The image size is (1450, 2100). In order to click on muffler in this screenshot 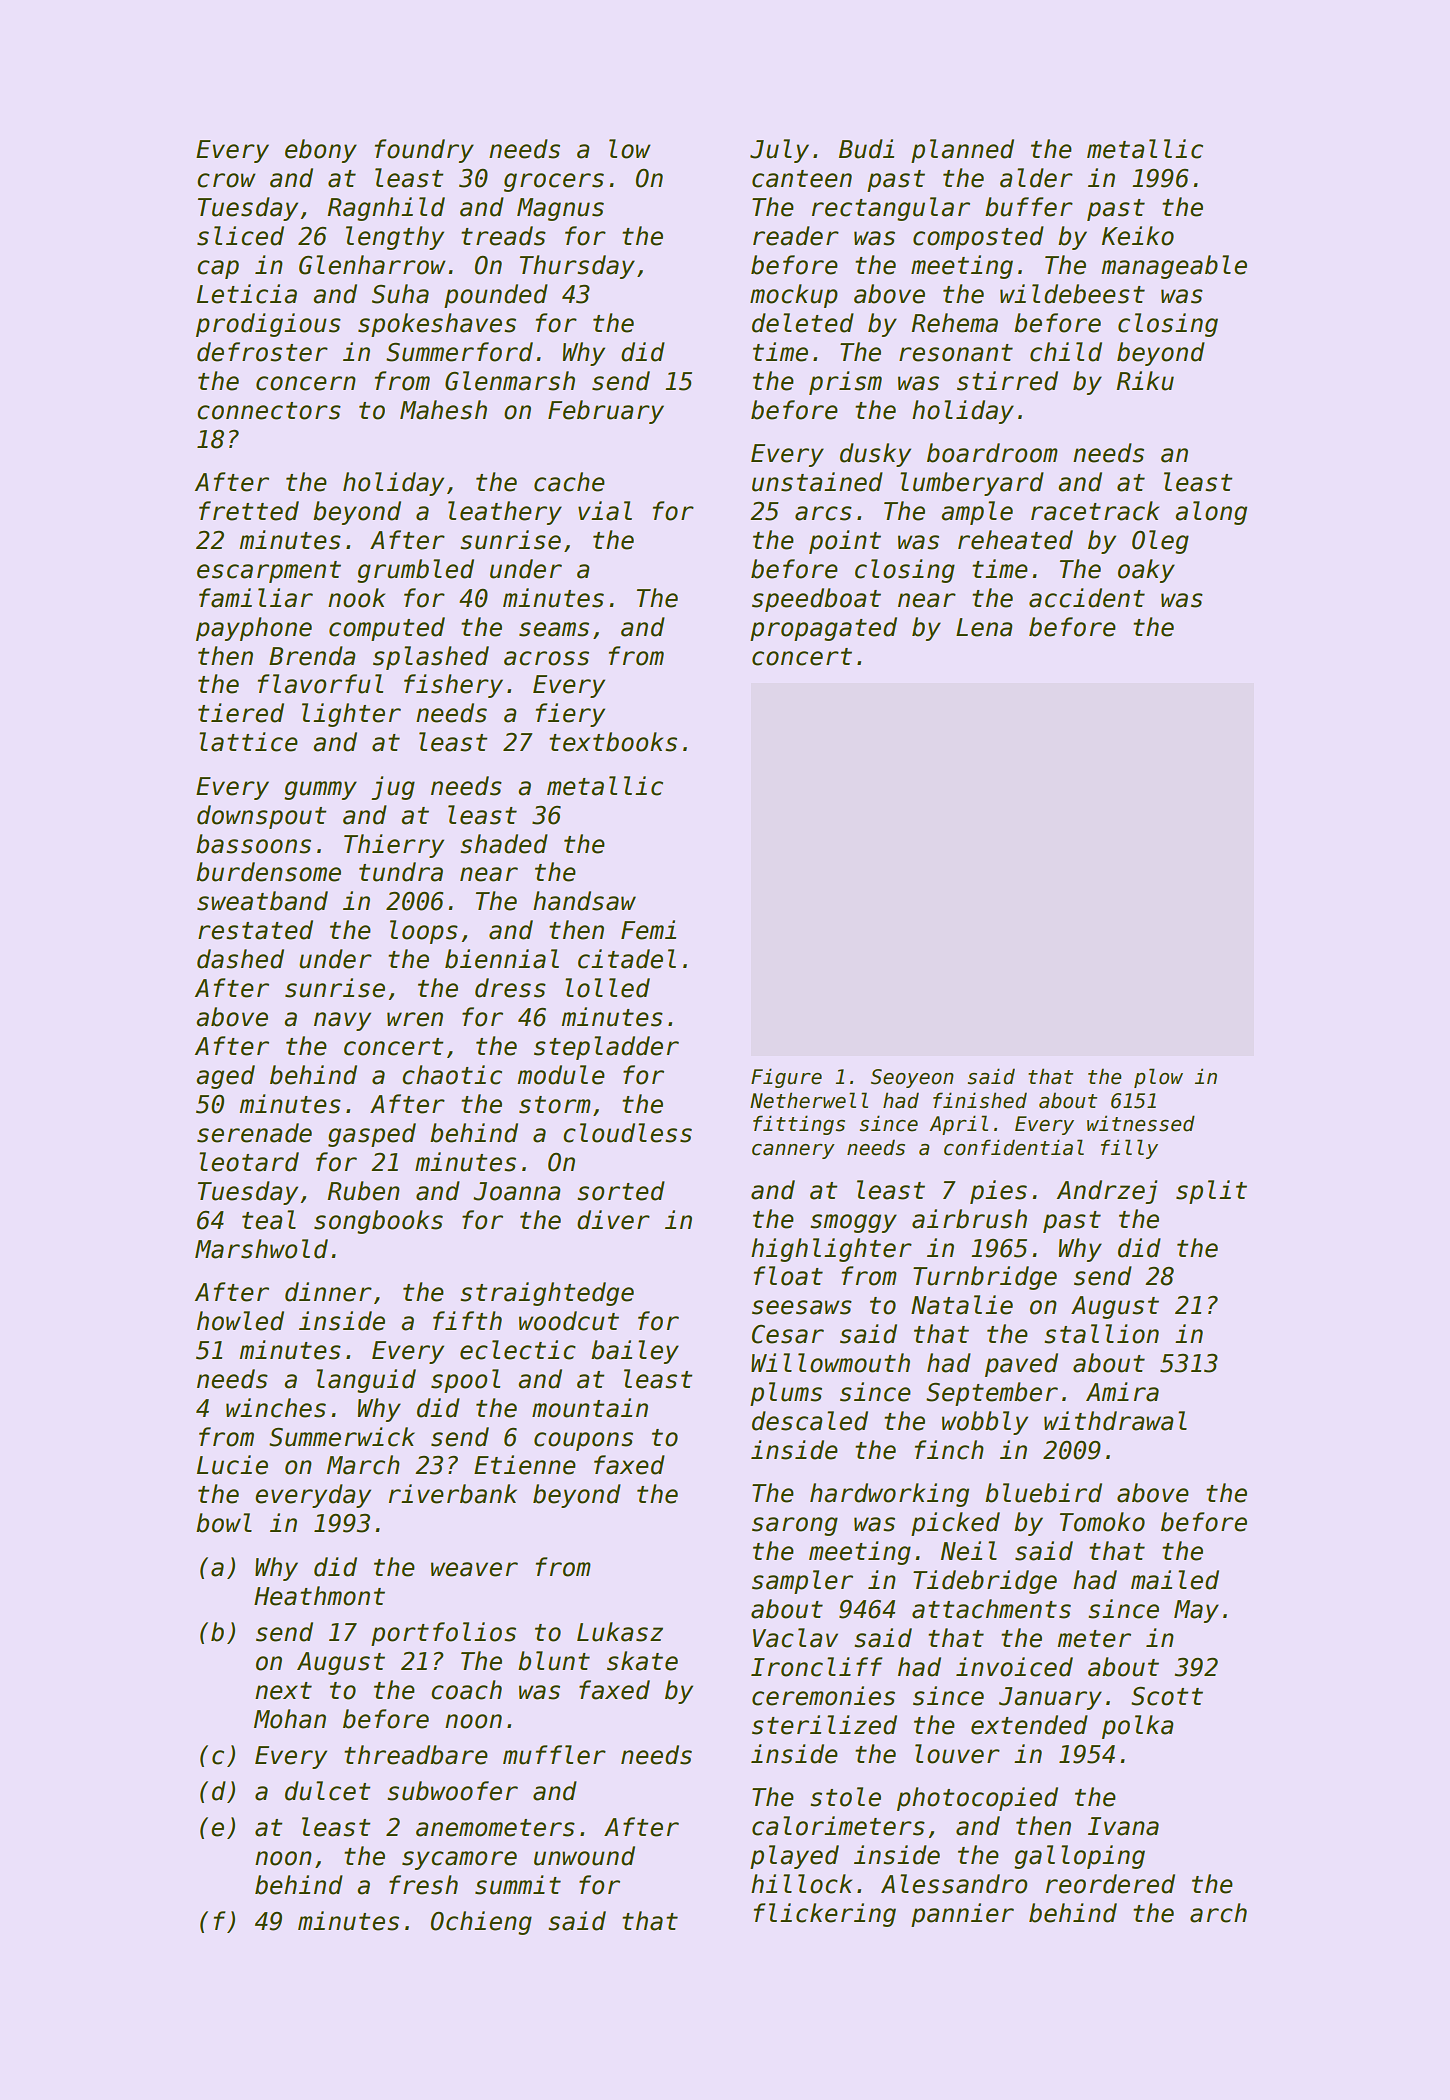, I will do `click(554, 1755)`.
